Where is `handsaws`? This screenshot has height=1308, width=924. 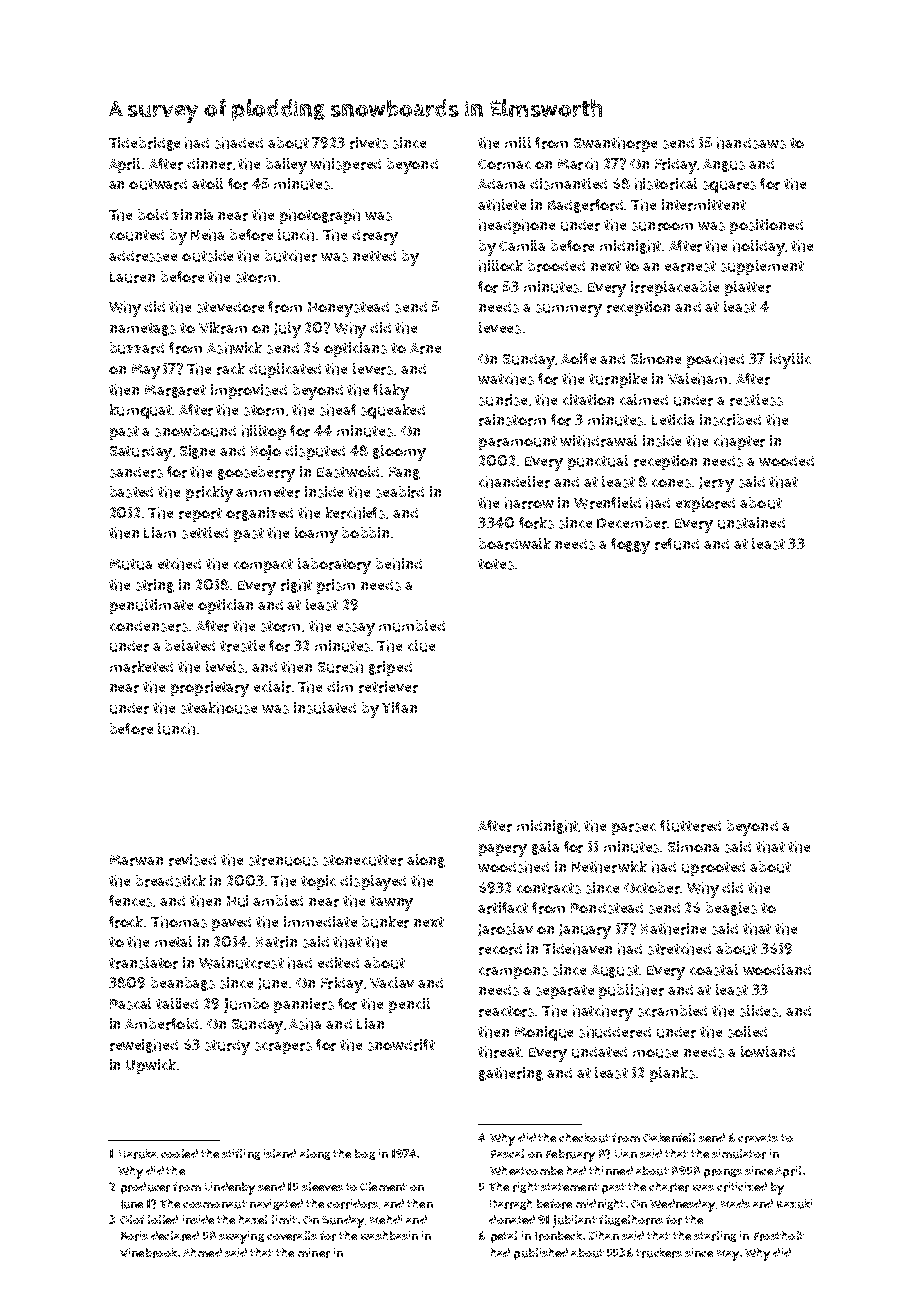 handsaws is located at coordinates (751, 143).
